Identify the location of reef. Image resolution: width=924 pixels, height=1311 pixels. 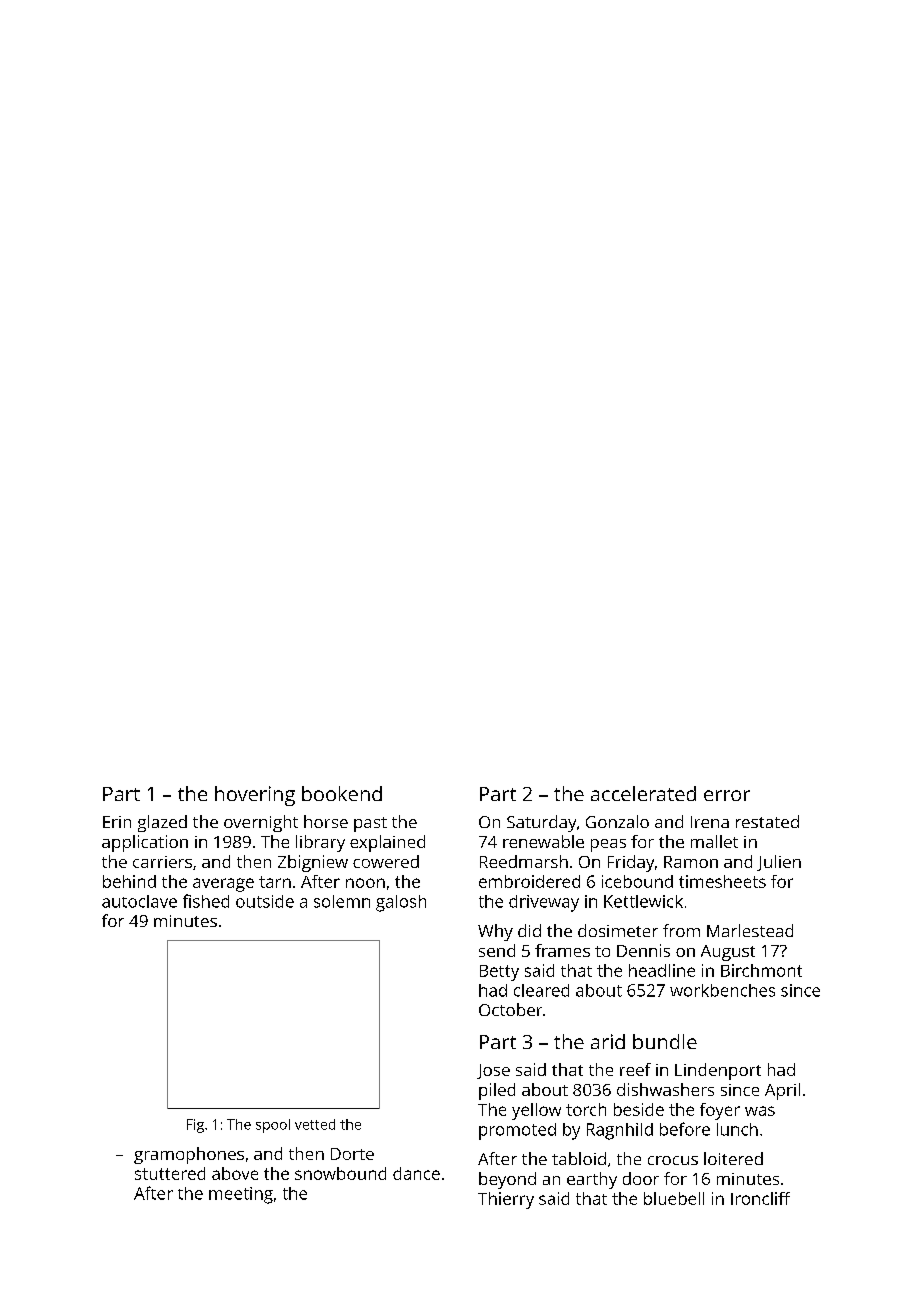
(635, 1069).
